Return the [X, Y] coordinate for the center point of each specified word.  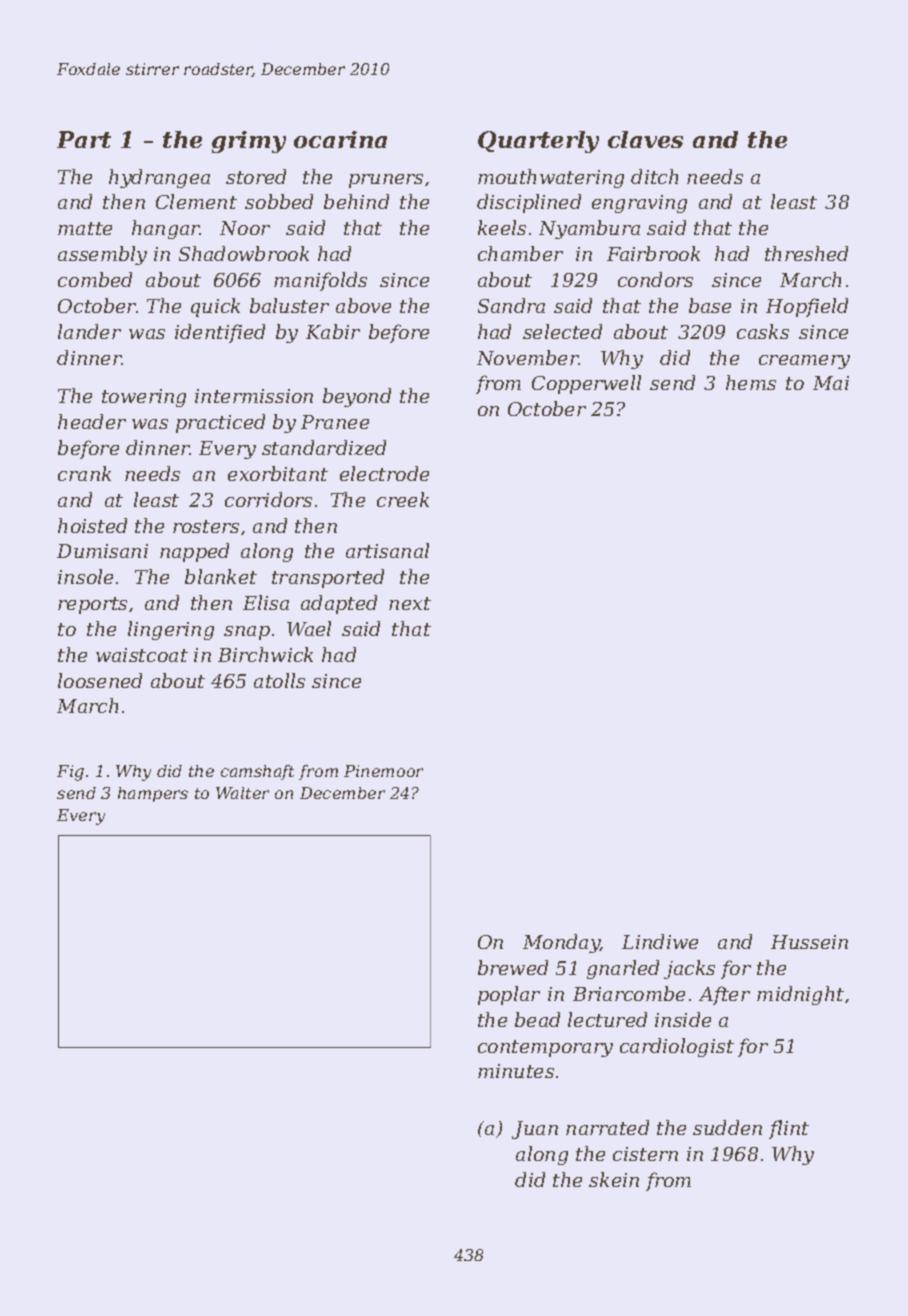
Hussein [809, 942]
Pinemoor [383, 771]
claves [645, 139]
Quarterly [538, 142]
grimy [249, 142]
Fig [70, 773]
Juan [535, 1130]
